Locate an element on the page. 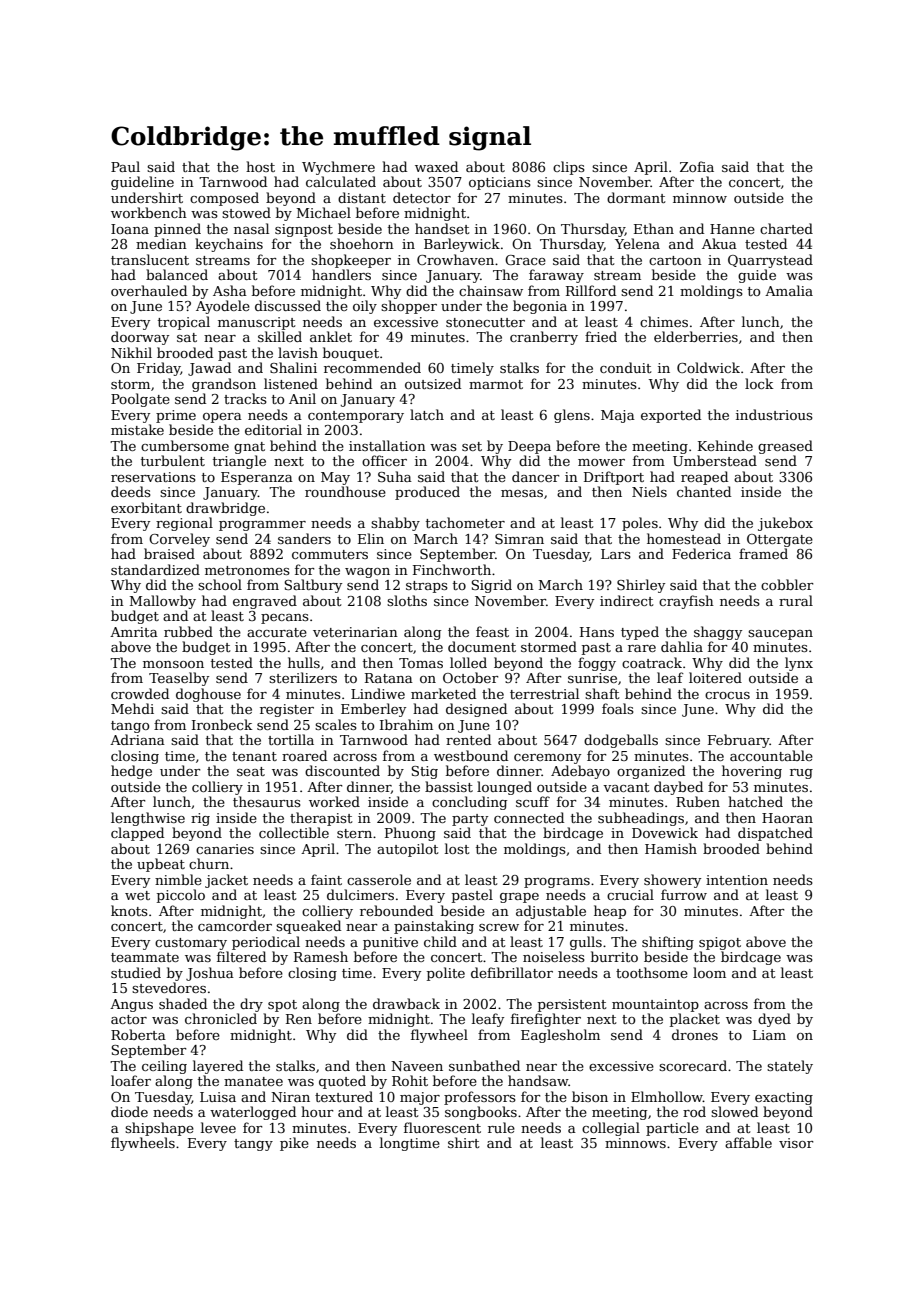 The height and width of the page is (1308, 924). party is located at coordinates (470, 820).
